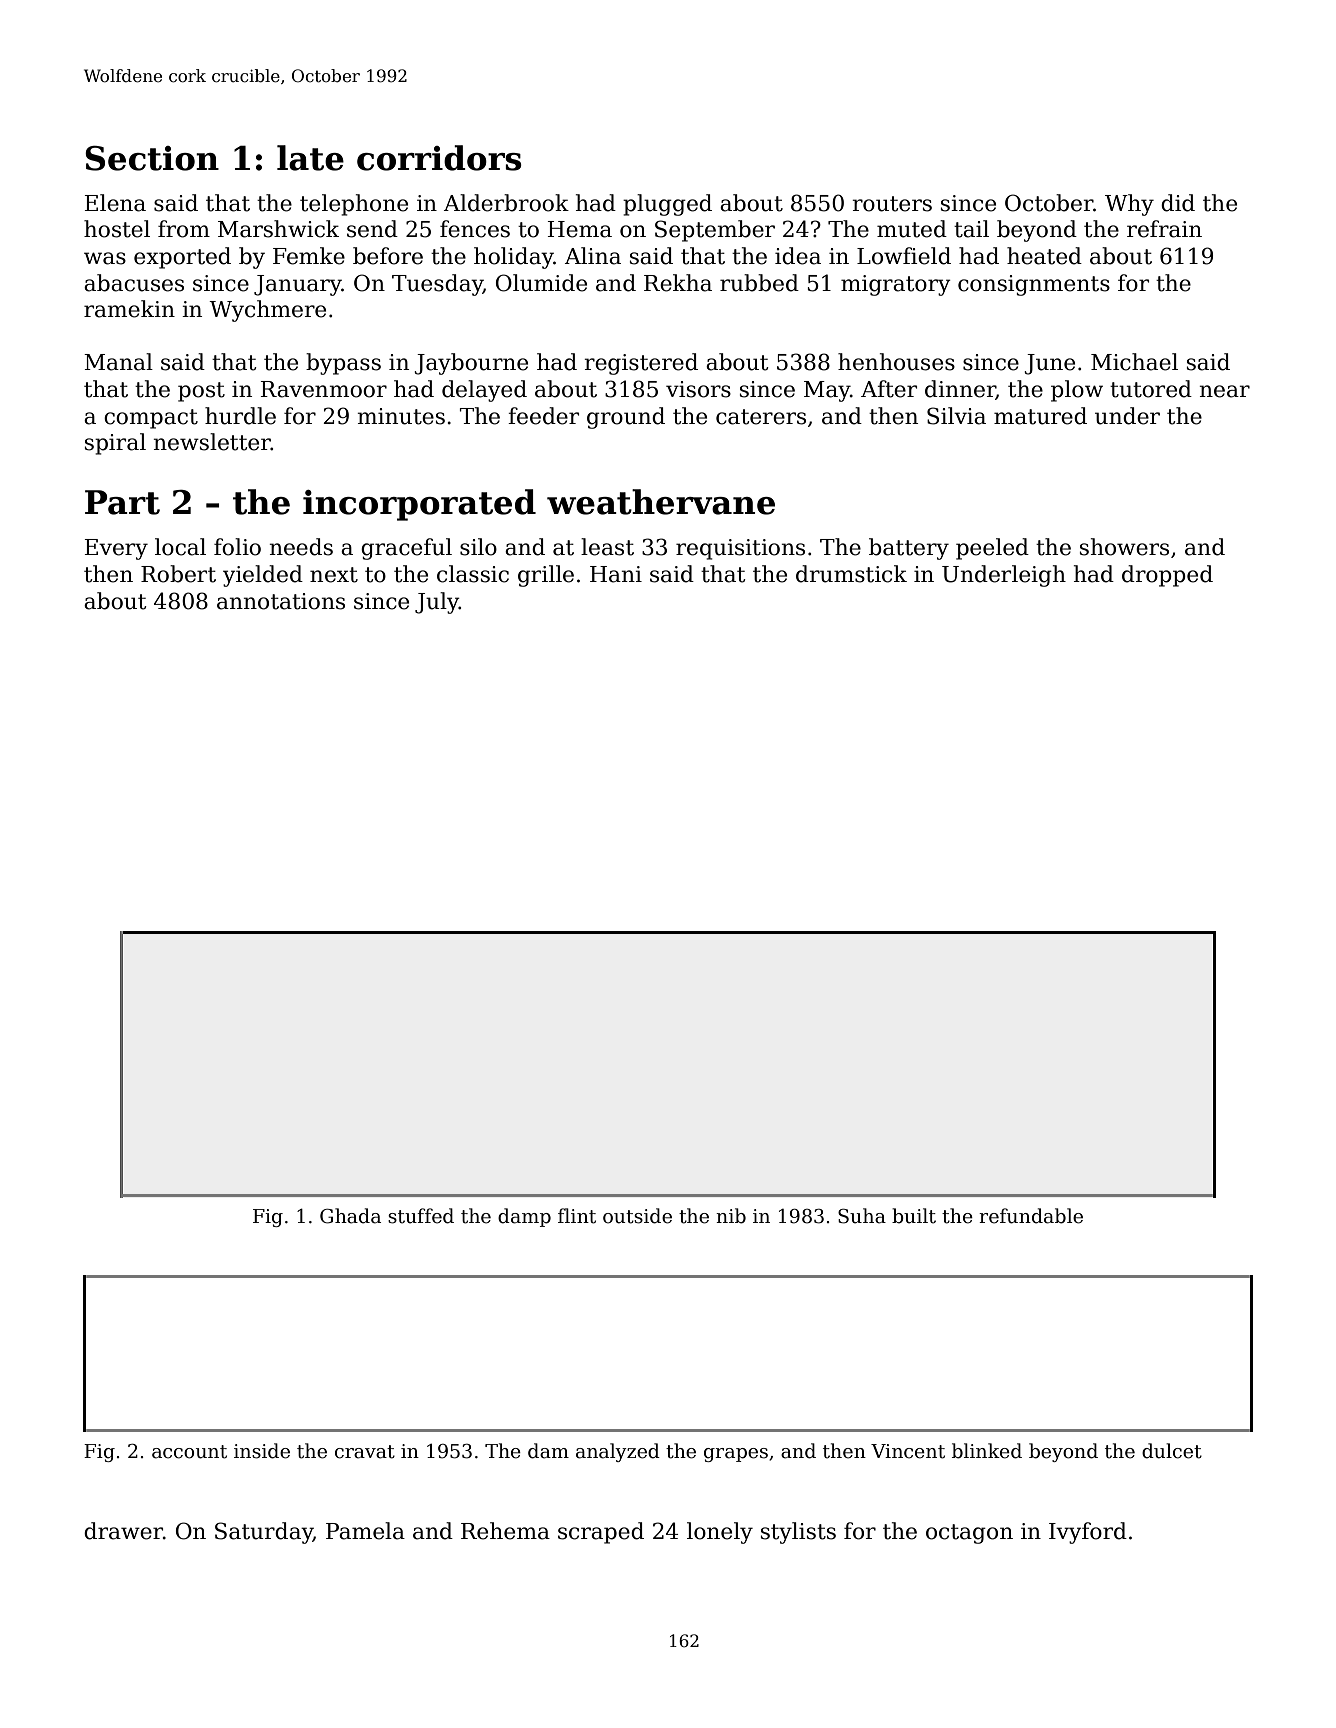  What do you see at coordinates (601, 1533) in the screenshot?
I see `scraped` at bounding box center [601, 1533].
